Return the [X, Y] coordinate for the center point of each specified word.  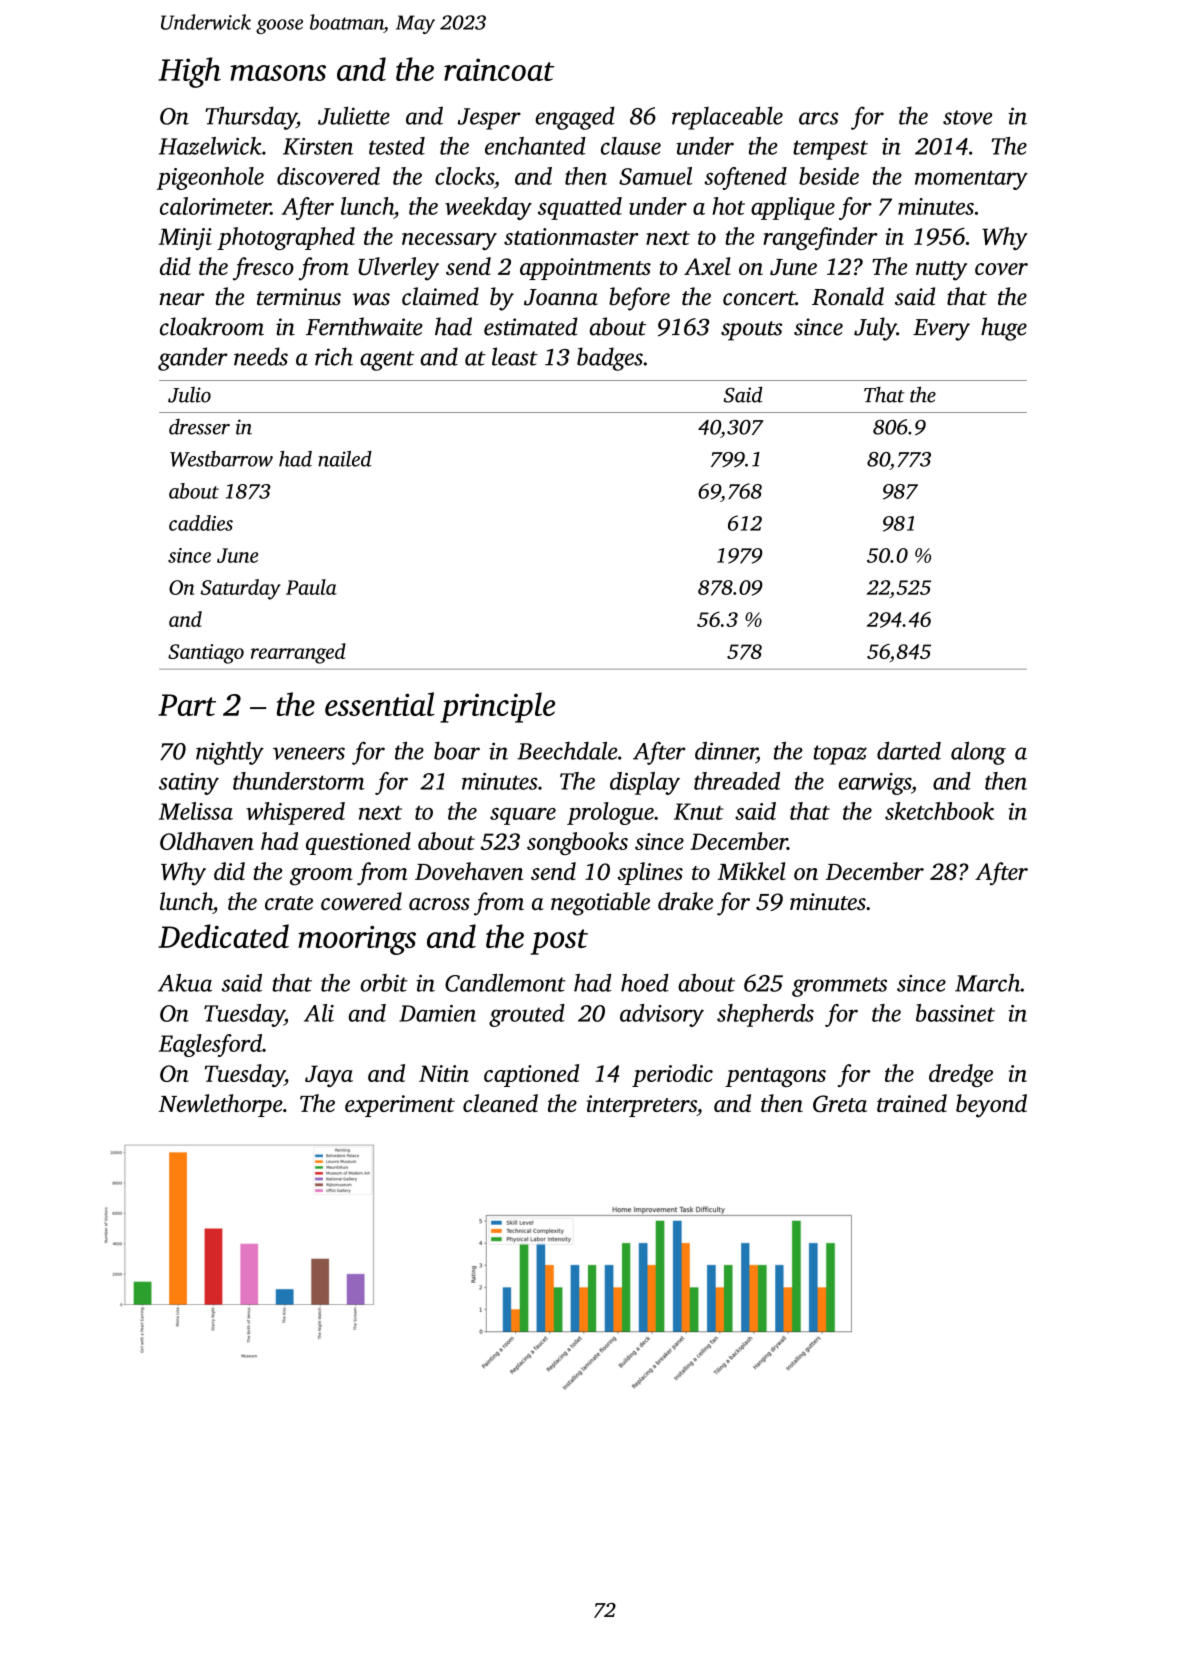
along [978, 753]
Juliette [354, 115]
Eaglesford [210, 1045]
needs [261, 356]
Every [941, 330]
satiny [189, 784]
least [515, 356]
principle [497, 707]
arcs [818, 118]
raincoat [499, 69]
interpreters [642, 1106]
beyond [991, 1106]
